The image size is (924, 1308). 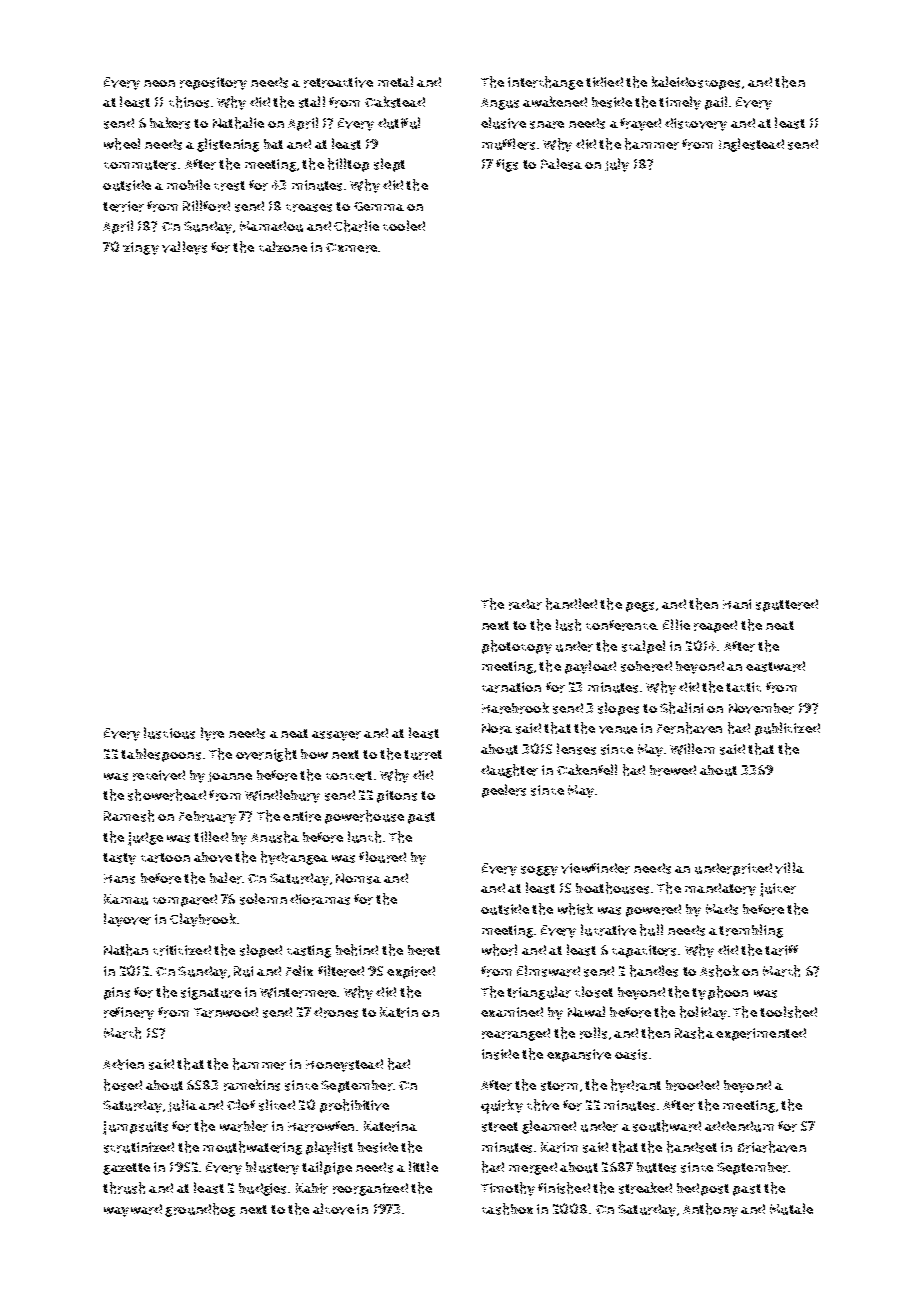 I want to click on July, so click(x=617, y=165).
